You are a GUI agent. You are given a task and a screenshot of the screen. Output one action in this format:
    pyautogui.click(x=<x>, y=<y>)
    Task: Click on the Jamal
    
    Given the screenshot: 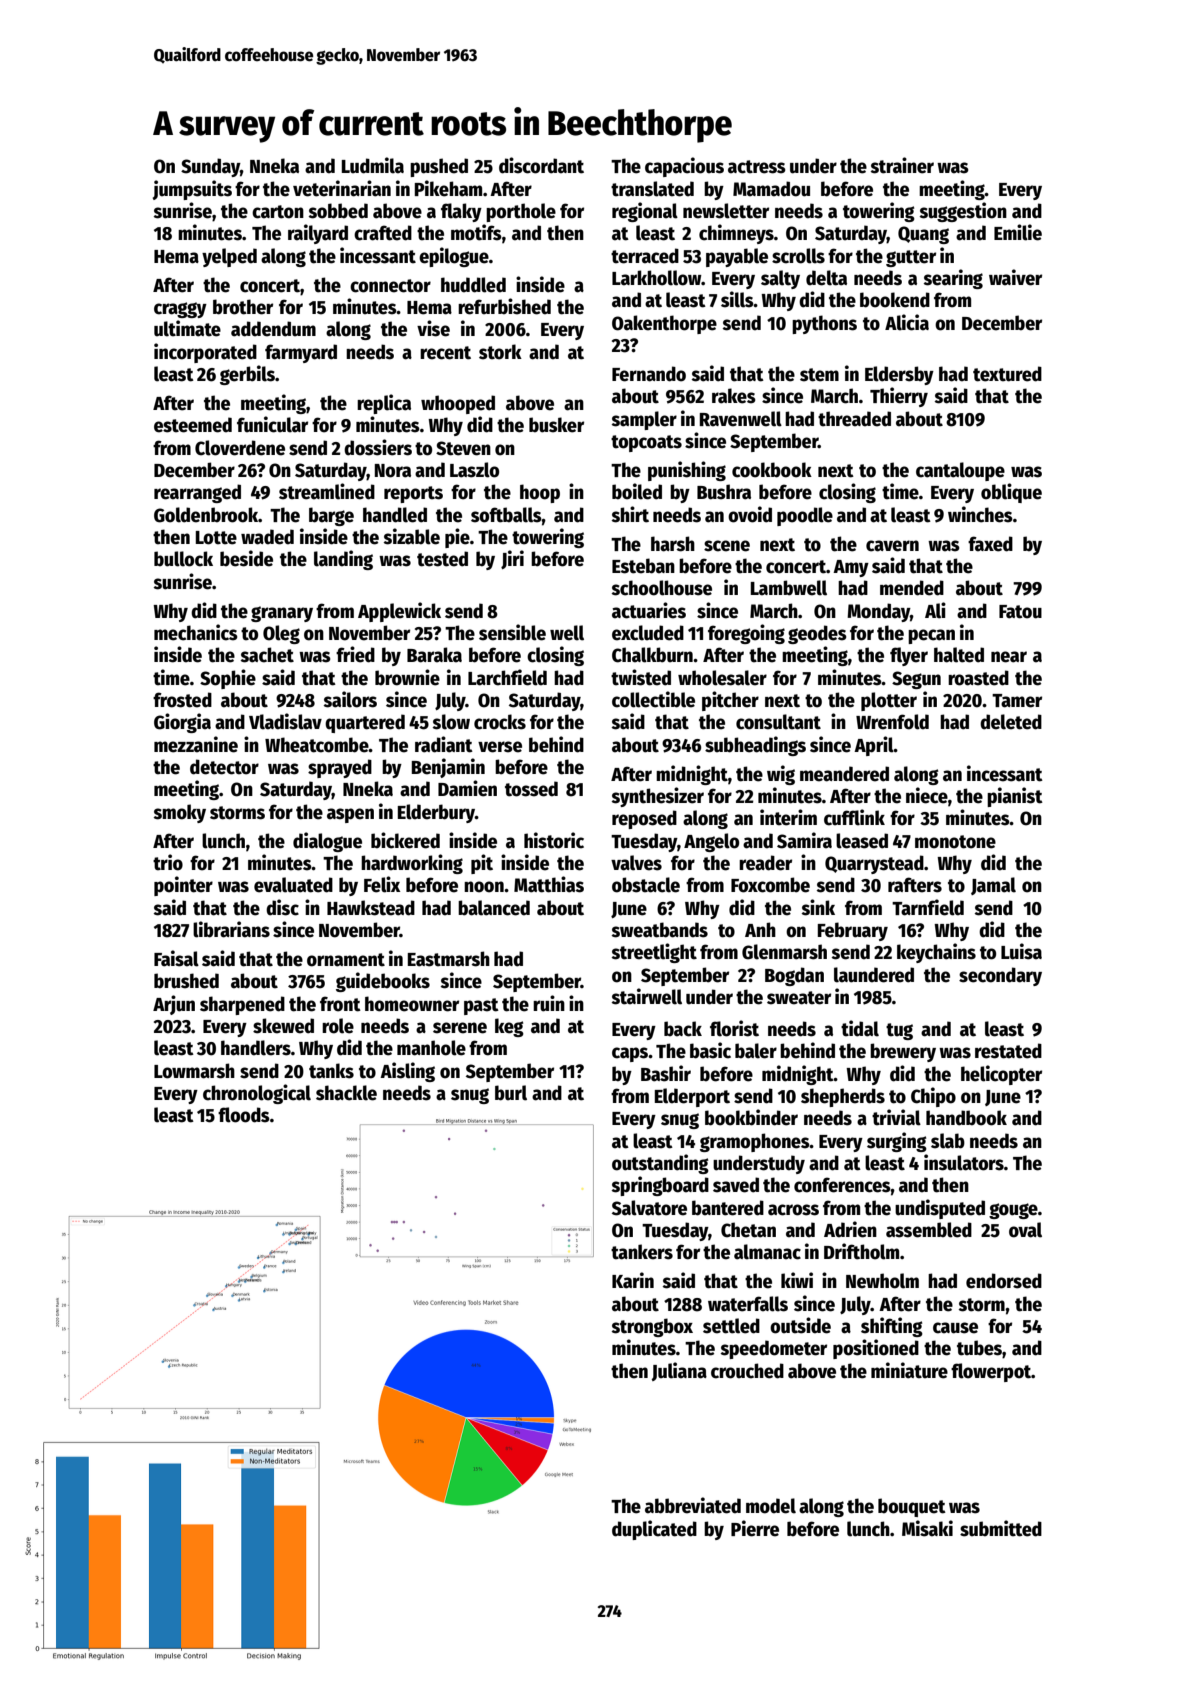 What is the action you would take?
    pyautogui.click(x=993, y=886)
